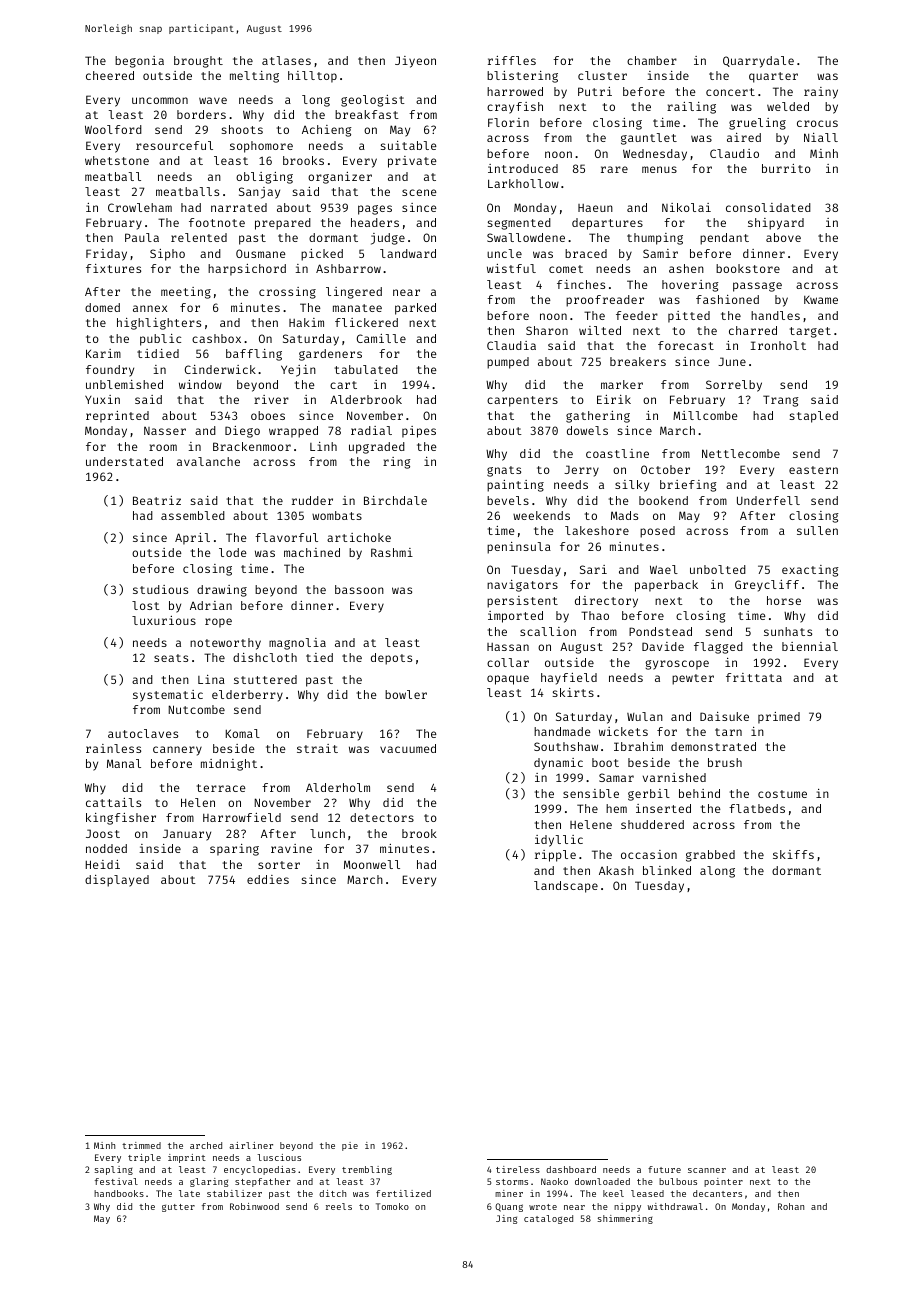 The image size is (924, 1314). Describe the element at coordinates (508, 122) in the screenshot. I see `Florin` at that location.
